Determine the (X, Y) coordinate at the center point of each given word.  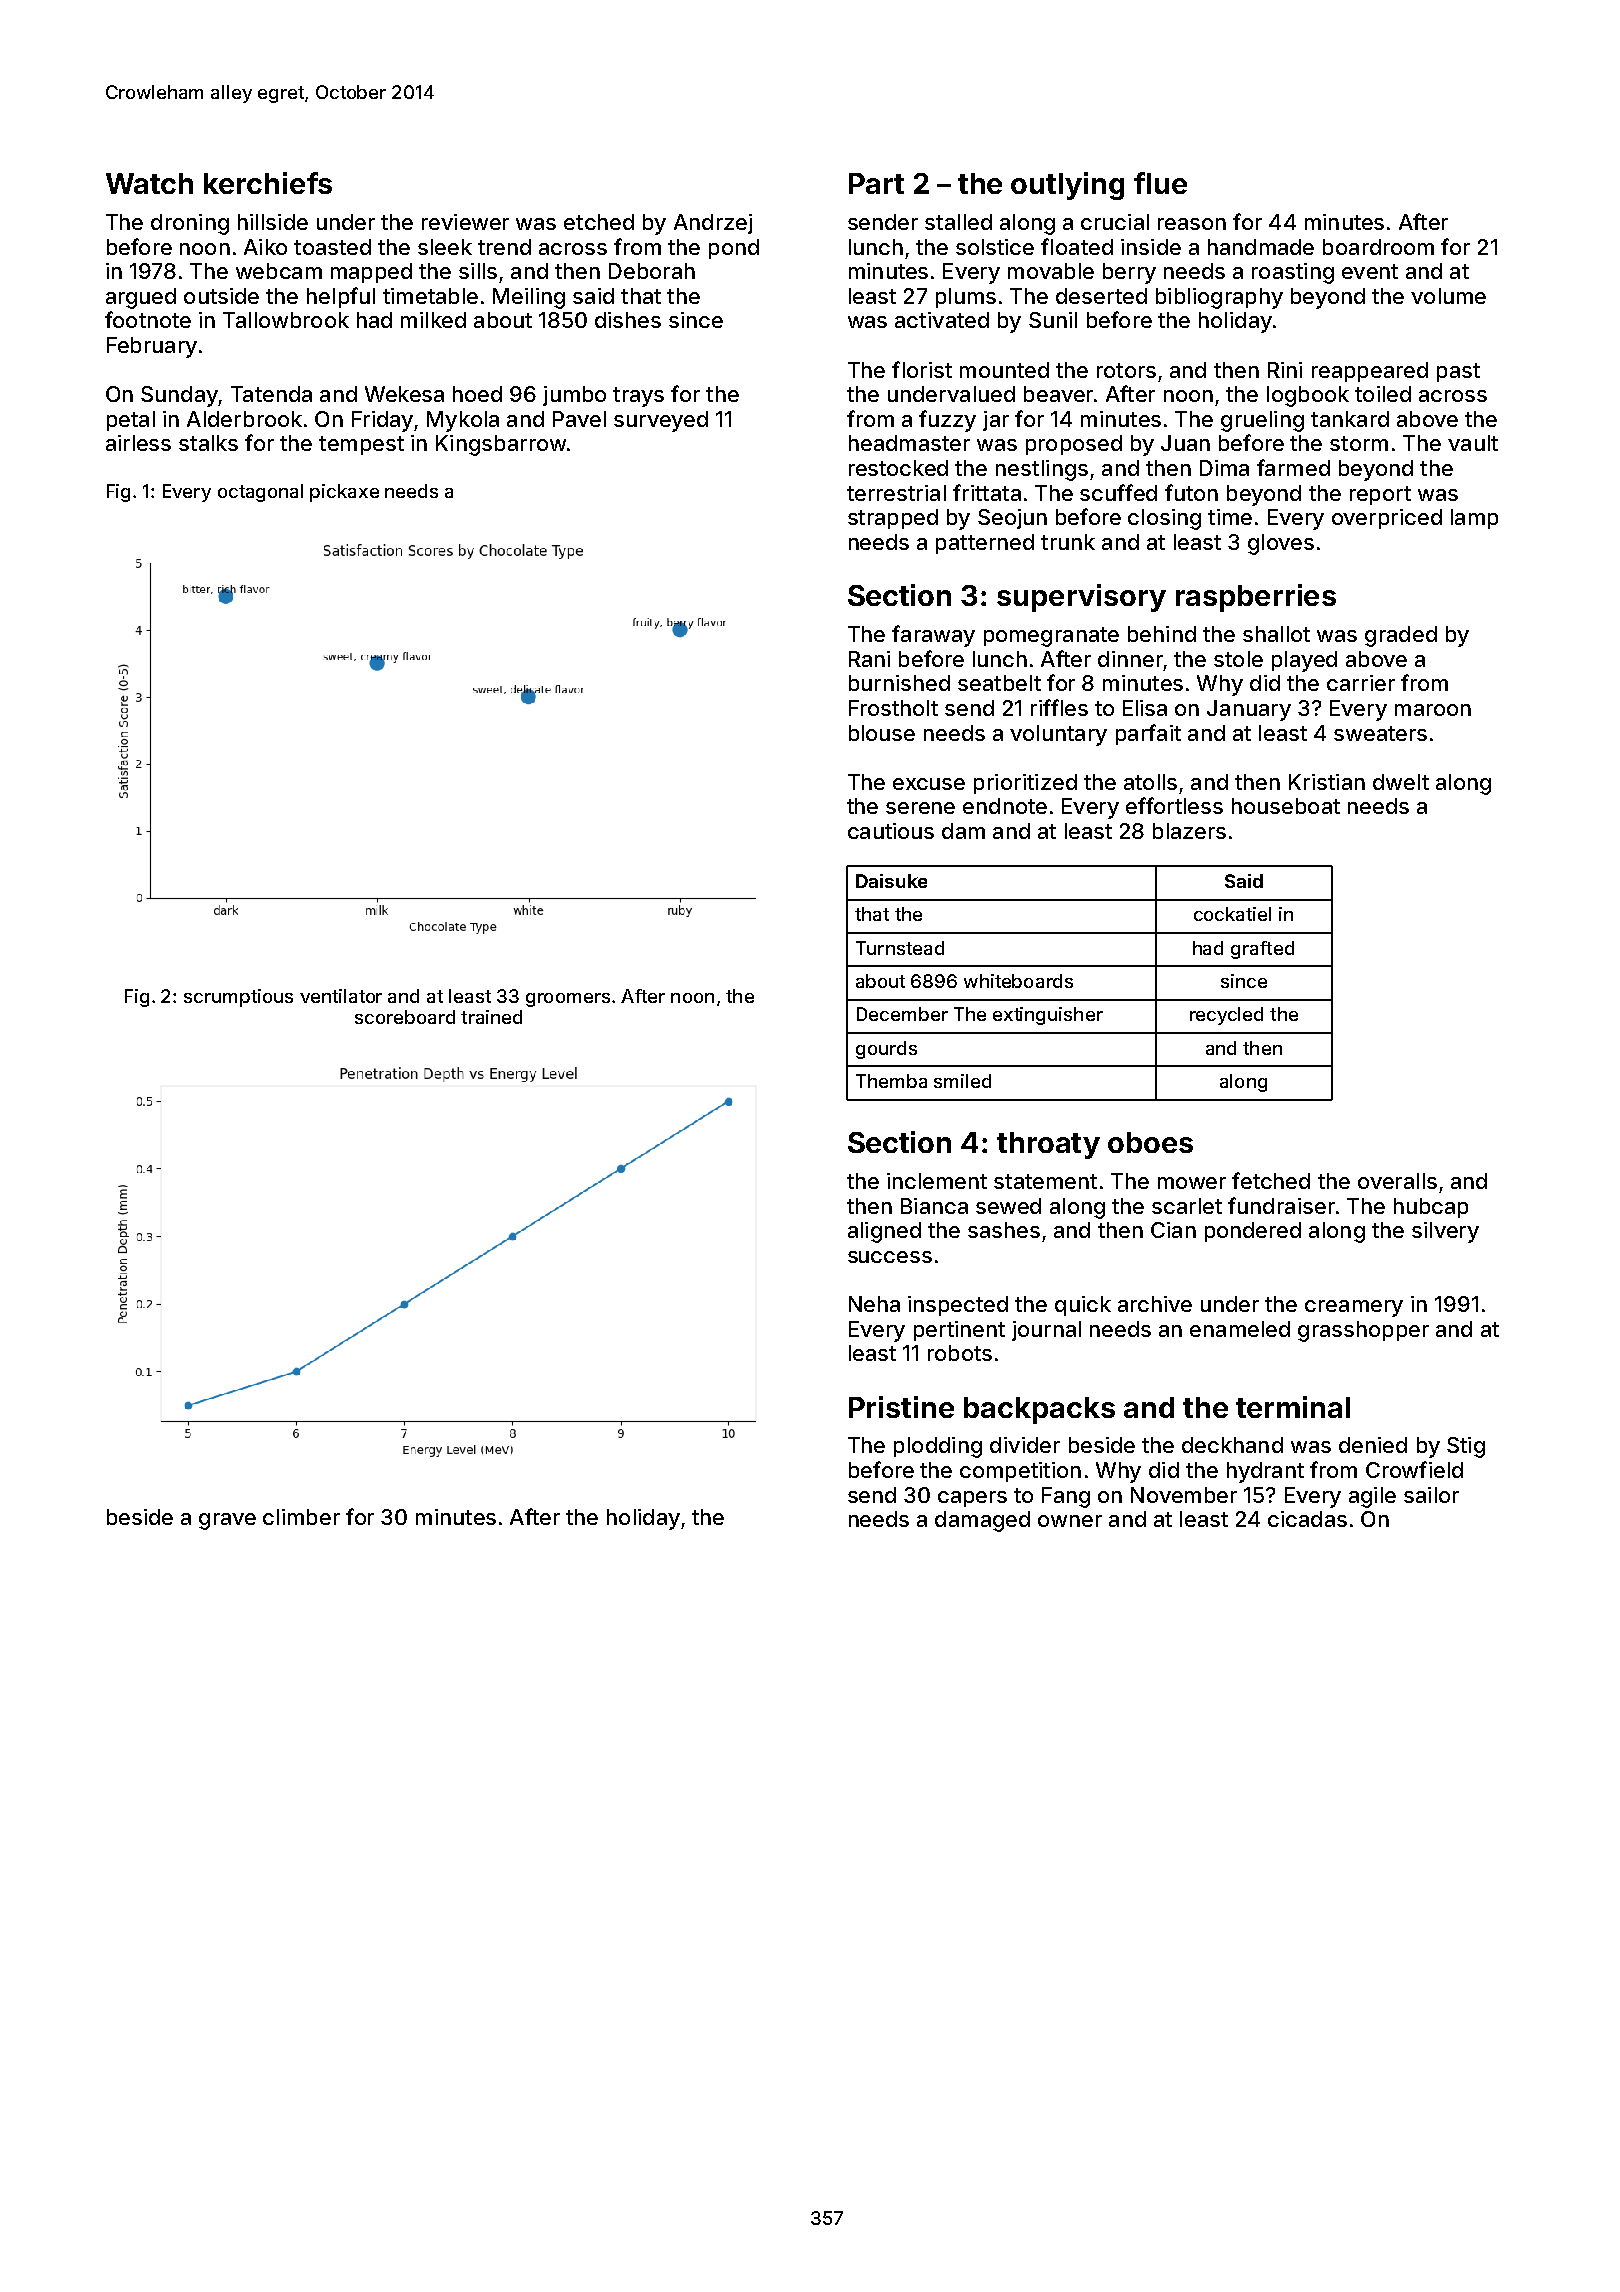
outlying (1067, 186)
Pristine (901, 1407)
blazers (1189, 831)
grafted (1262, 950)
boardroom (1378, 247)
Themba (891, 1081)
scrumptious (238, 998)
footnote (148, 319)
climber (301, 1517)
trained (491, 1017)
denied (1373, 1445)
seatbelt (999, 683)
